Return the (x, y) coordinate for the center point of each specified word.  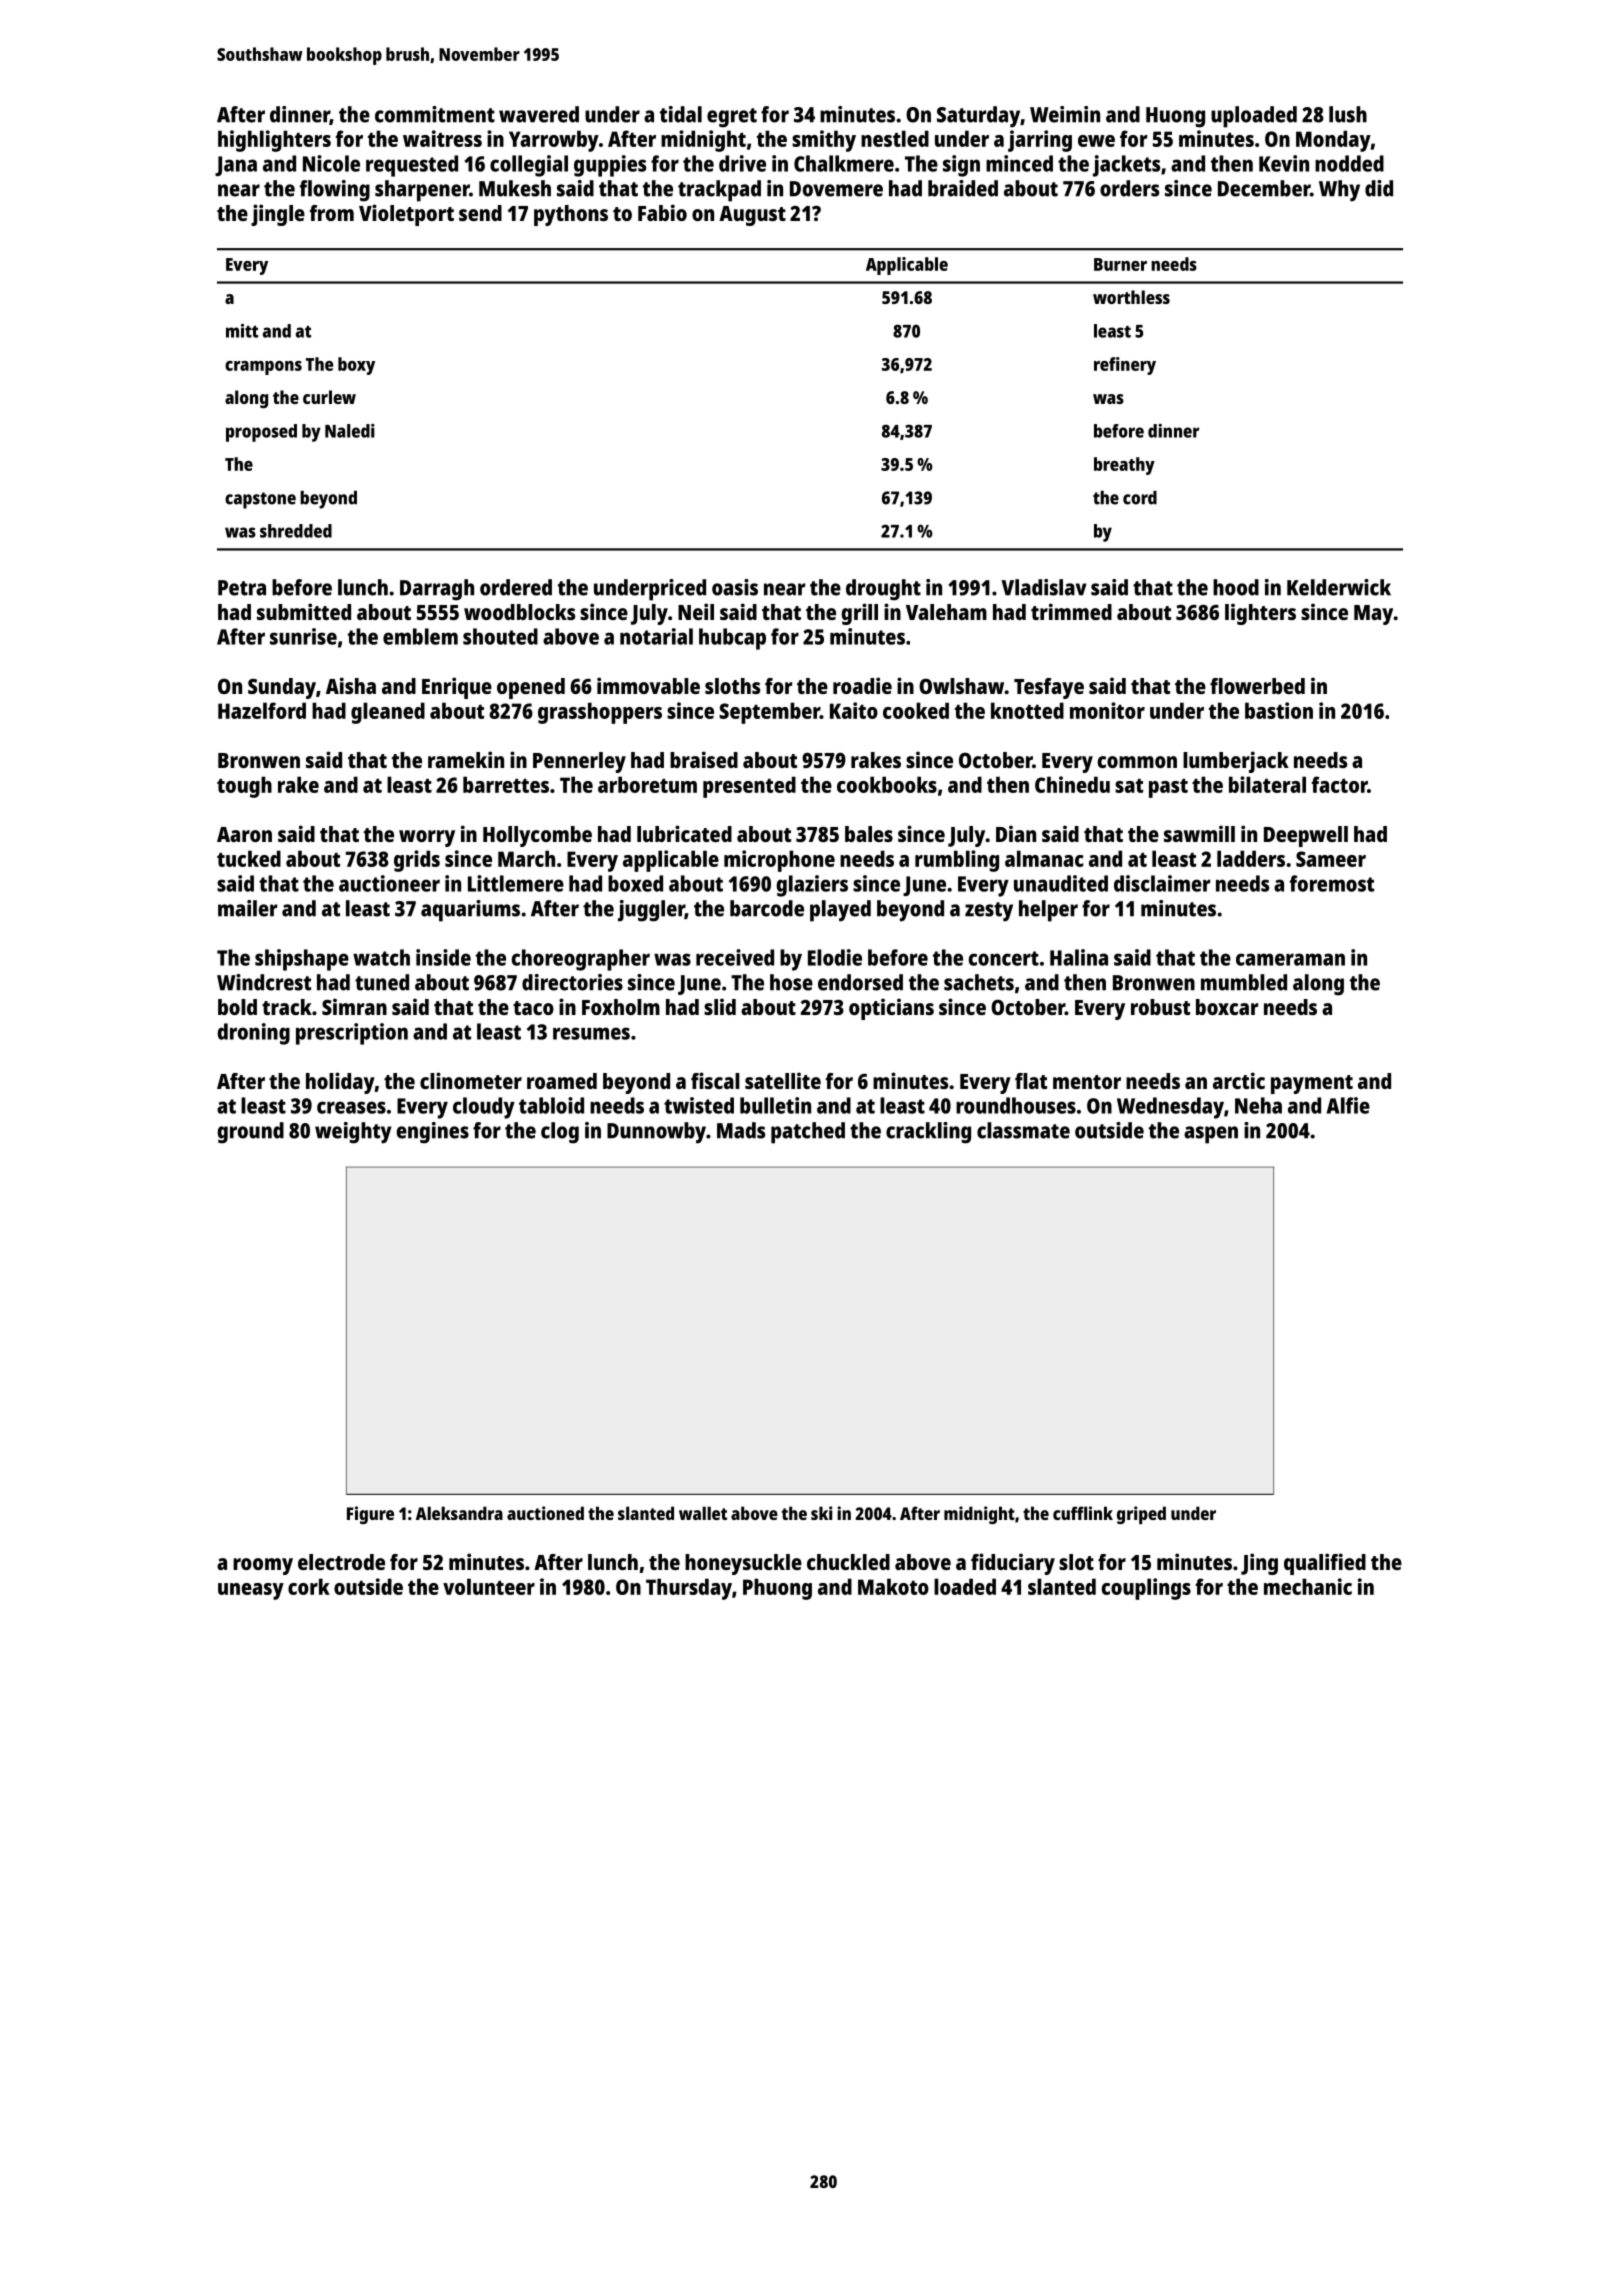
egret (732, 118)
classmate (1023, 1130)
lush (1348, 114)
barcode (767, 908)
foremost (1331, 883)
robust (1160, 1007)
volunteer (489, 1586)
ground (250, 1133)
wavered (539, 114)
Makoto (893, 1586)
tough (244, 787)
